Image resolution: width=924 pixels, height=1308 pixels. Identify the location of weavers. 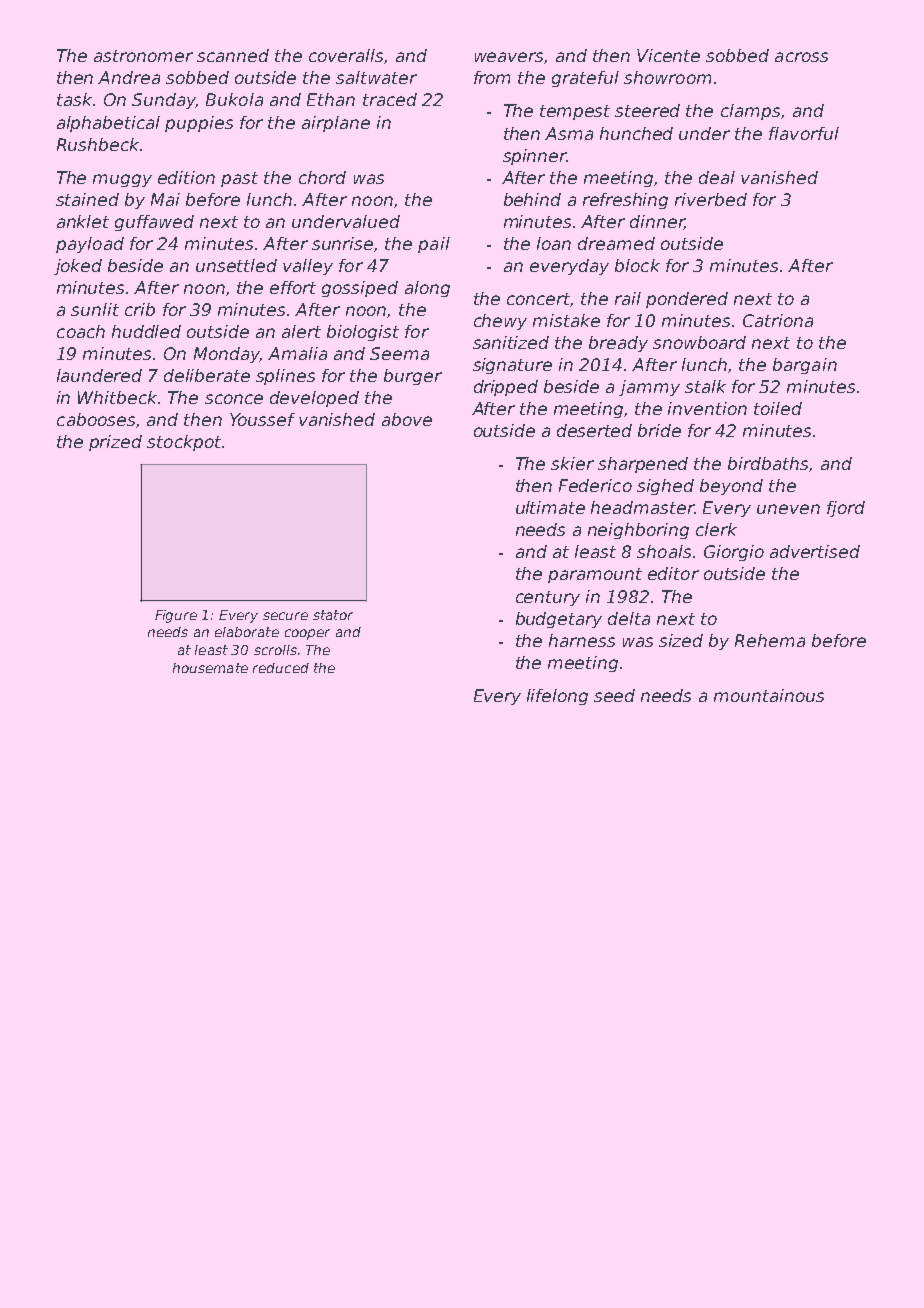
(509, 57).
